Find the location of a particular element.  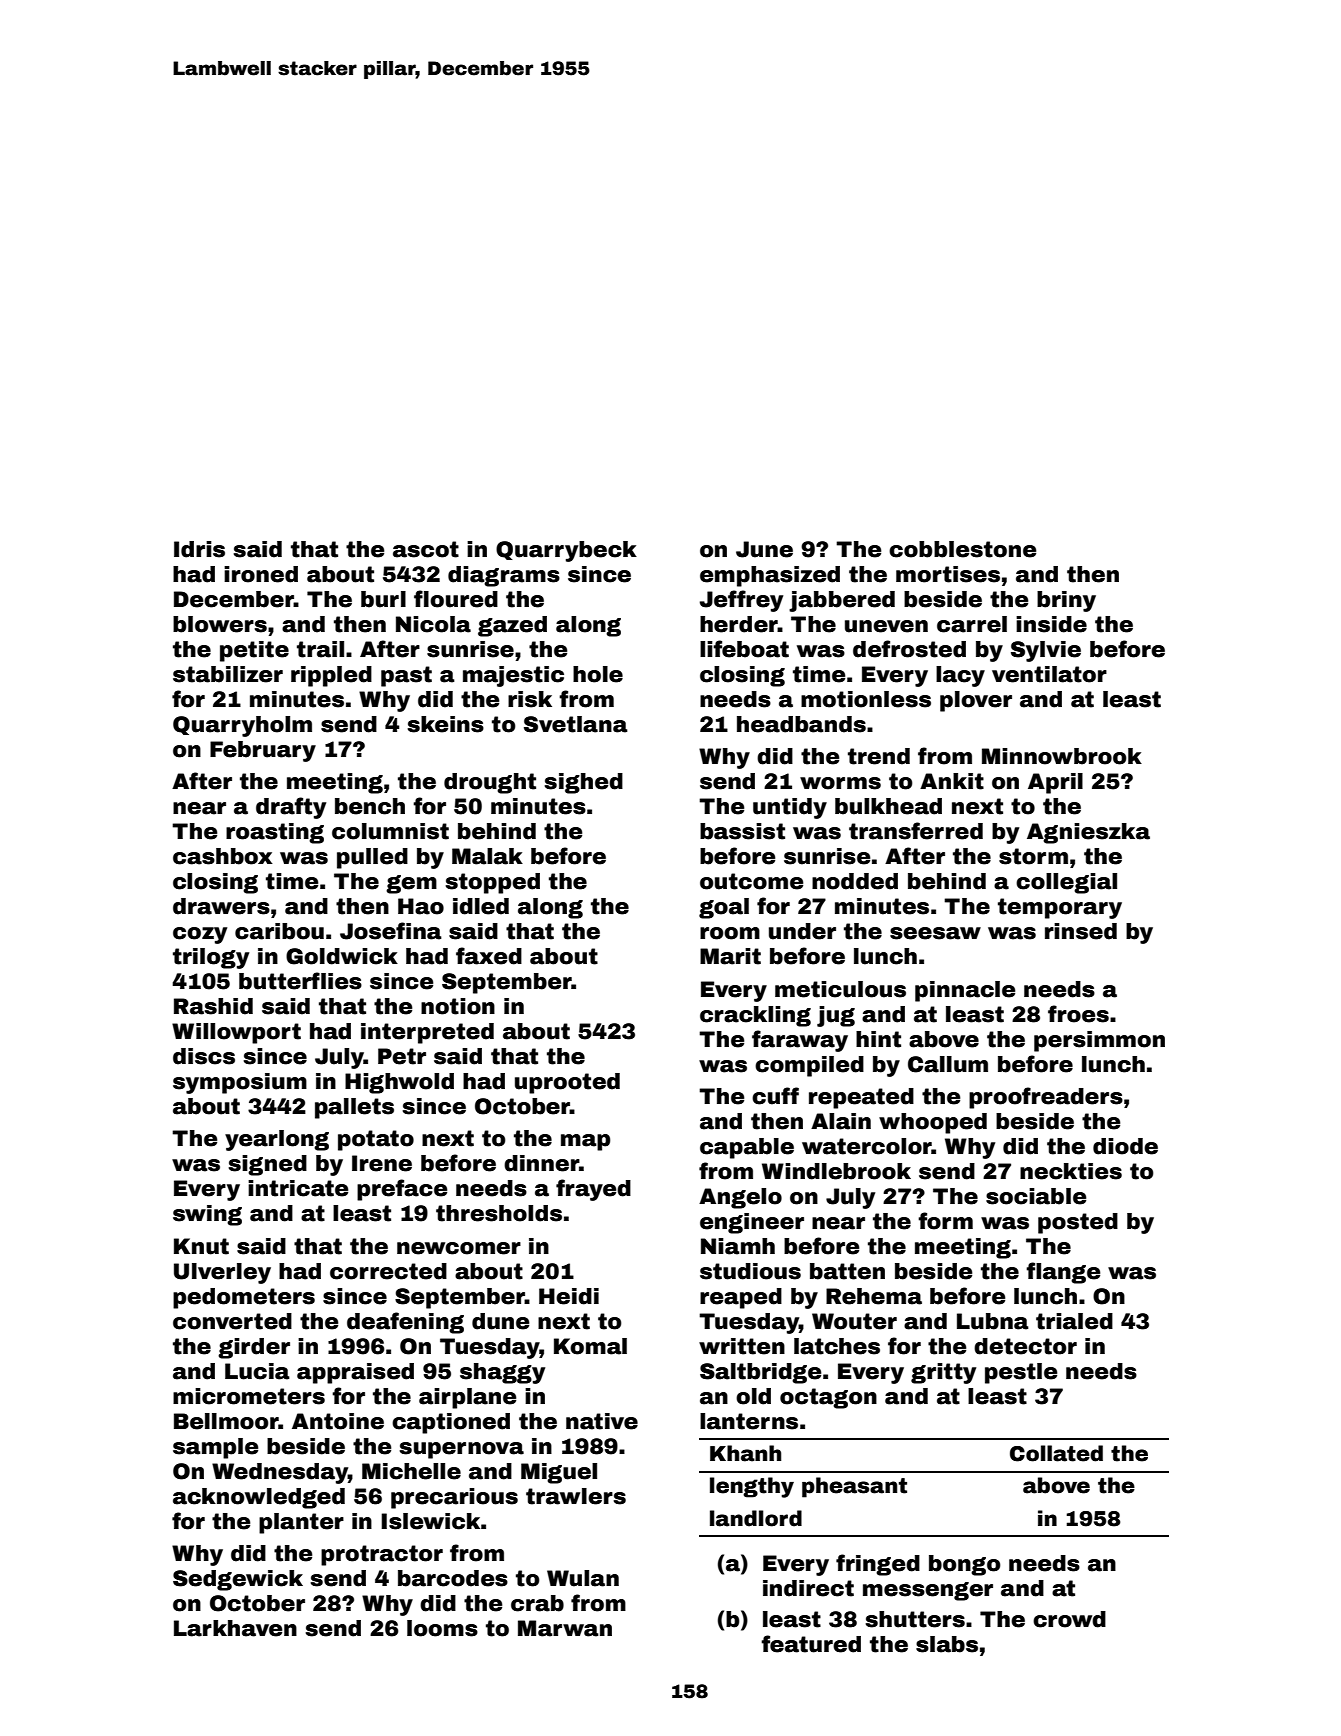

Windlebrook is located at coordinates (836, 1171).
